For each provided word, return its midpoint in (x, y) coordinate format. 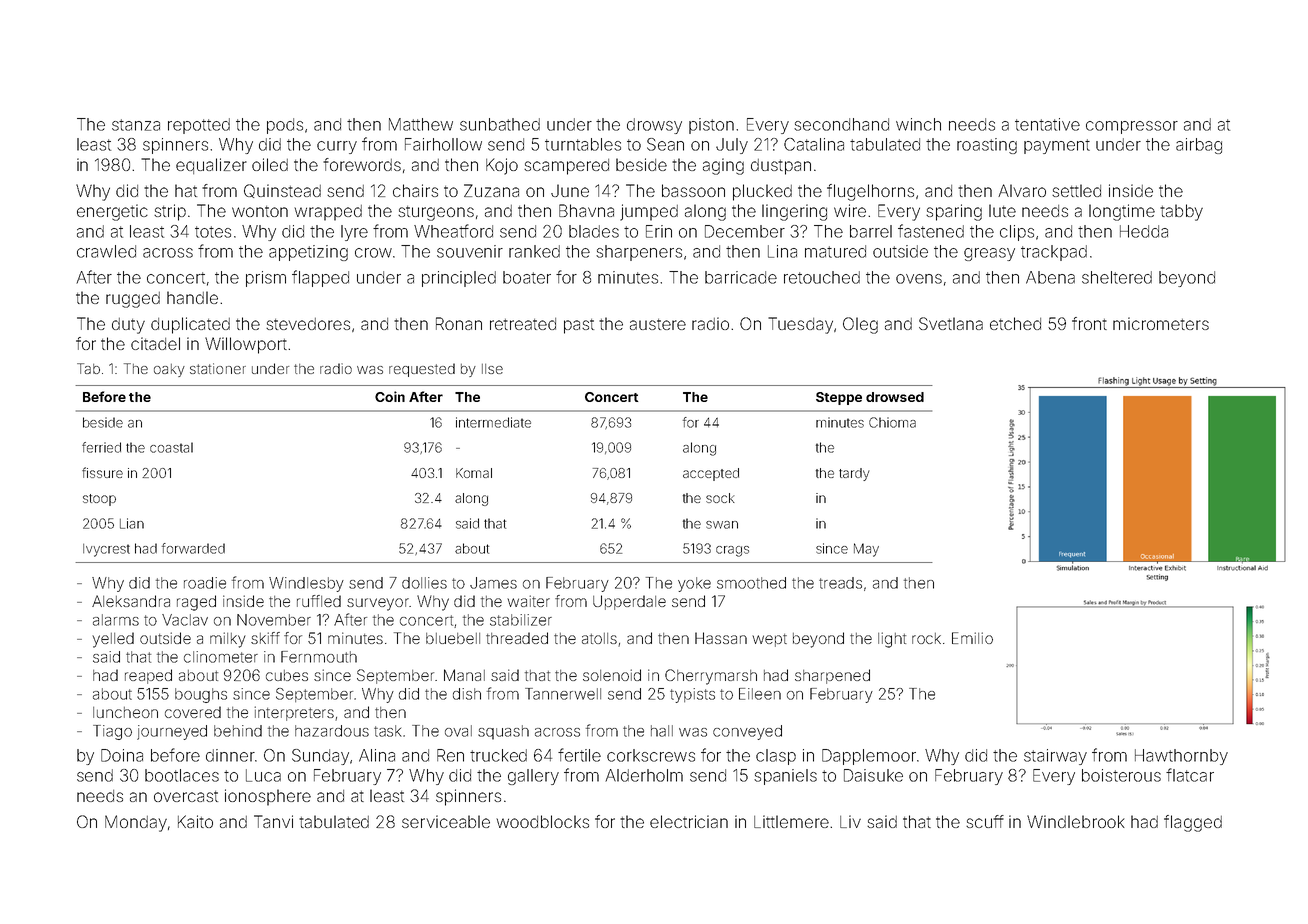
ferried (101, 447)
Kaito (195, 821)
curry (337, 147)
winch (918, 124)
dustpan (781, 167)
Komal (474, 473)
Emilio (972, 638)
